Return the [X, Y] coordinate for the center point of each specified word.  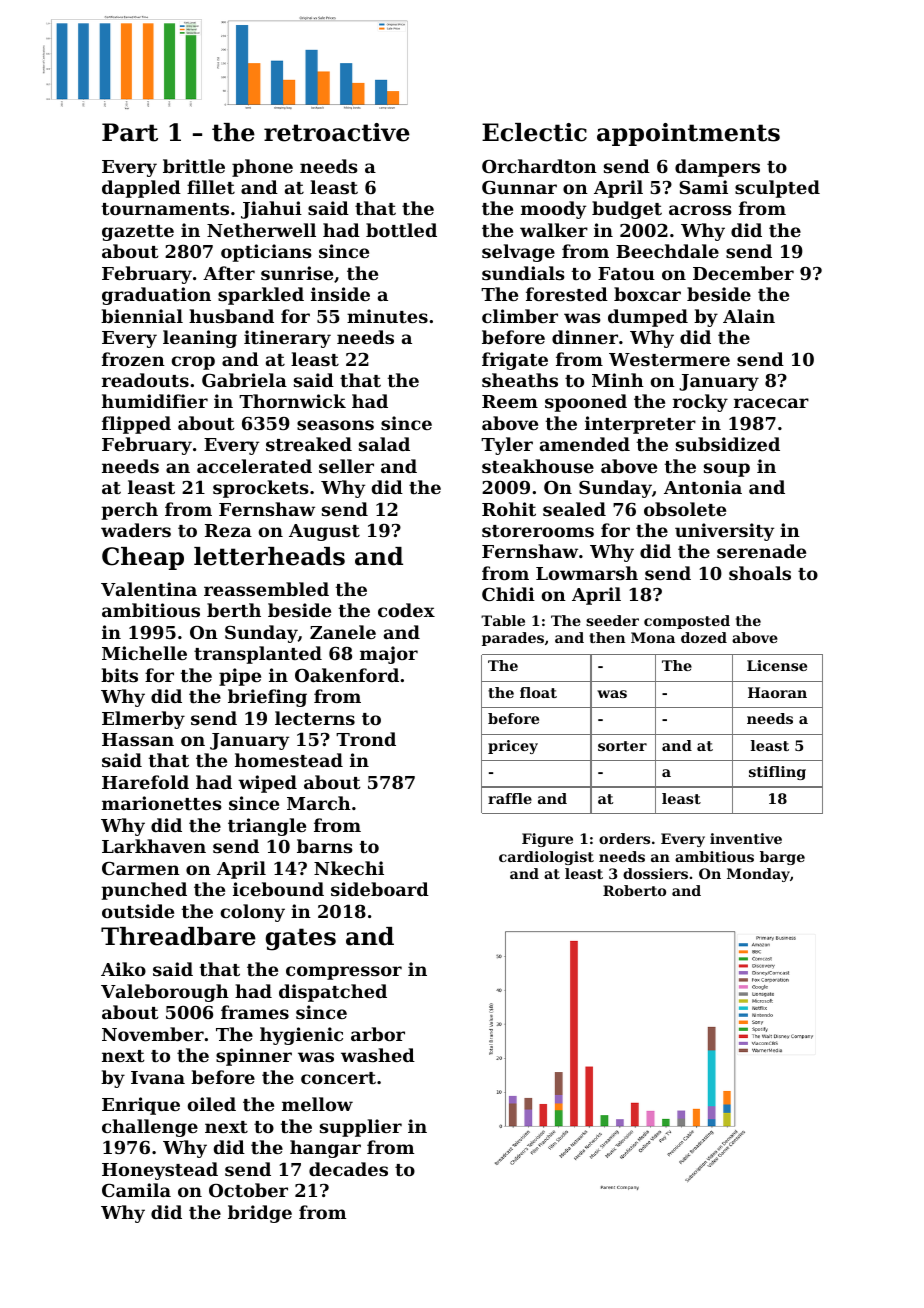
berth [234, 610]
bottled [401, 230]
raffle [510, 798]
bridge [260, 1214]
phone [262, 168]
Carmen [141, 868]
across [700, 210]
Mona [653, 637]
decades [348, 1169]
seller [346, 466]
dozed [704, 637]
